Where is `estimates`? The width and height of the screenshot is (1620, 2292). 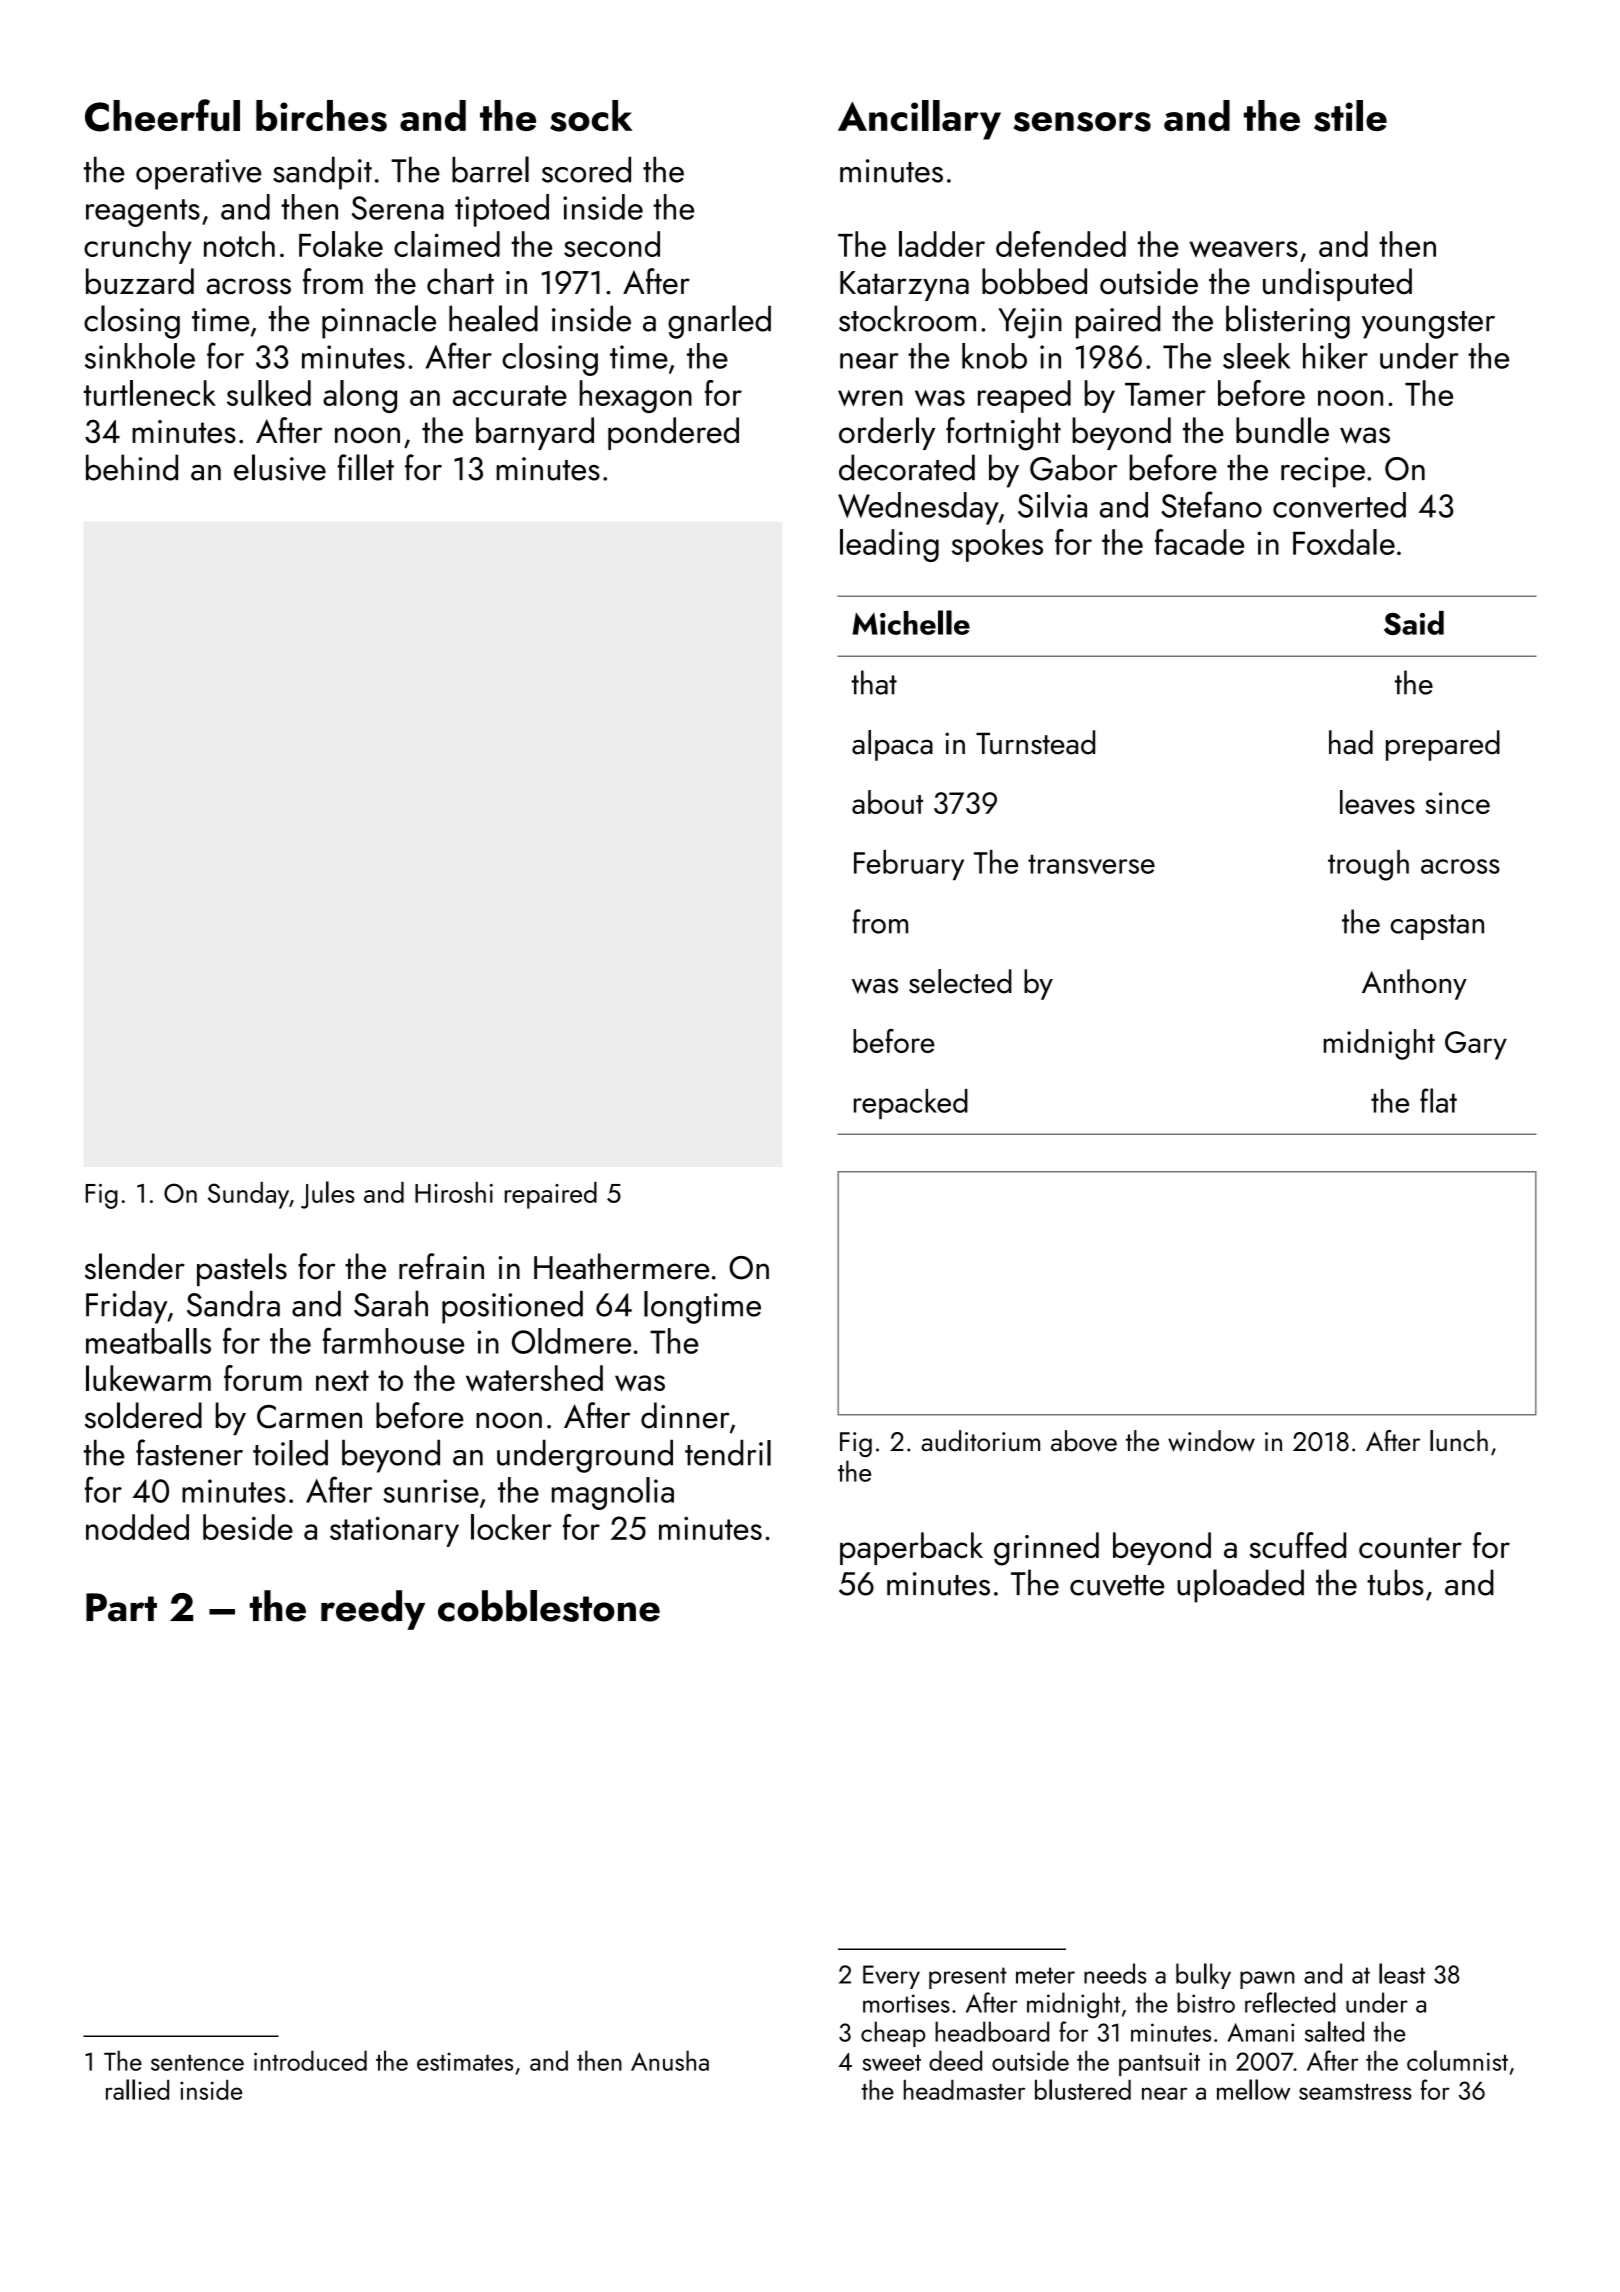 estimates is located at coordinates (465, 2061).
